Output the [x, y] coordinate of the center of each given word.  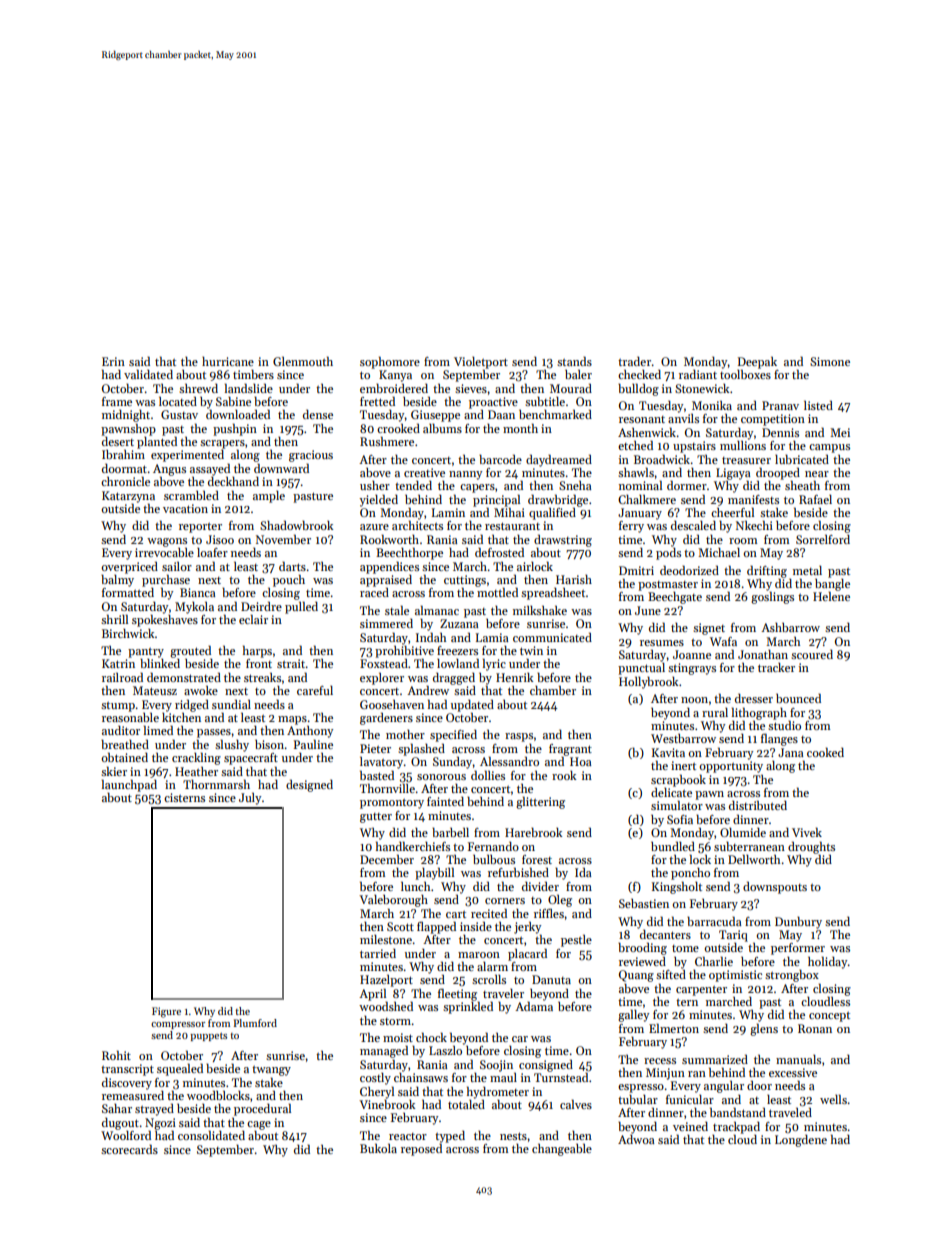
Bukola [378, 1148]
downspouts [775, 887]
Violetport [481, 363]
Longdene [801, 1141]
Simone [830, 361]
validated [148, 374]
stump [118, 707]
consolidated [211, 1135]
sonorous [441, 777]
